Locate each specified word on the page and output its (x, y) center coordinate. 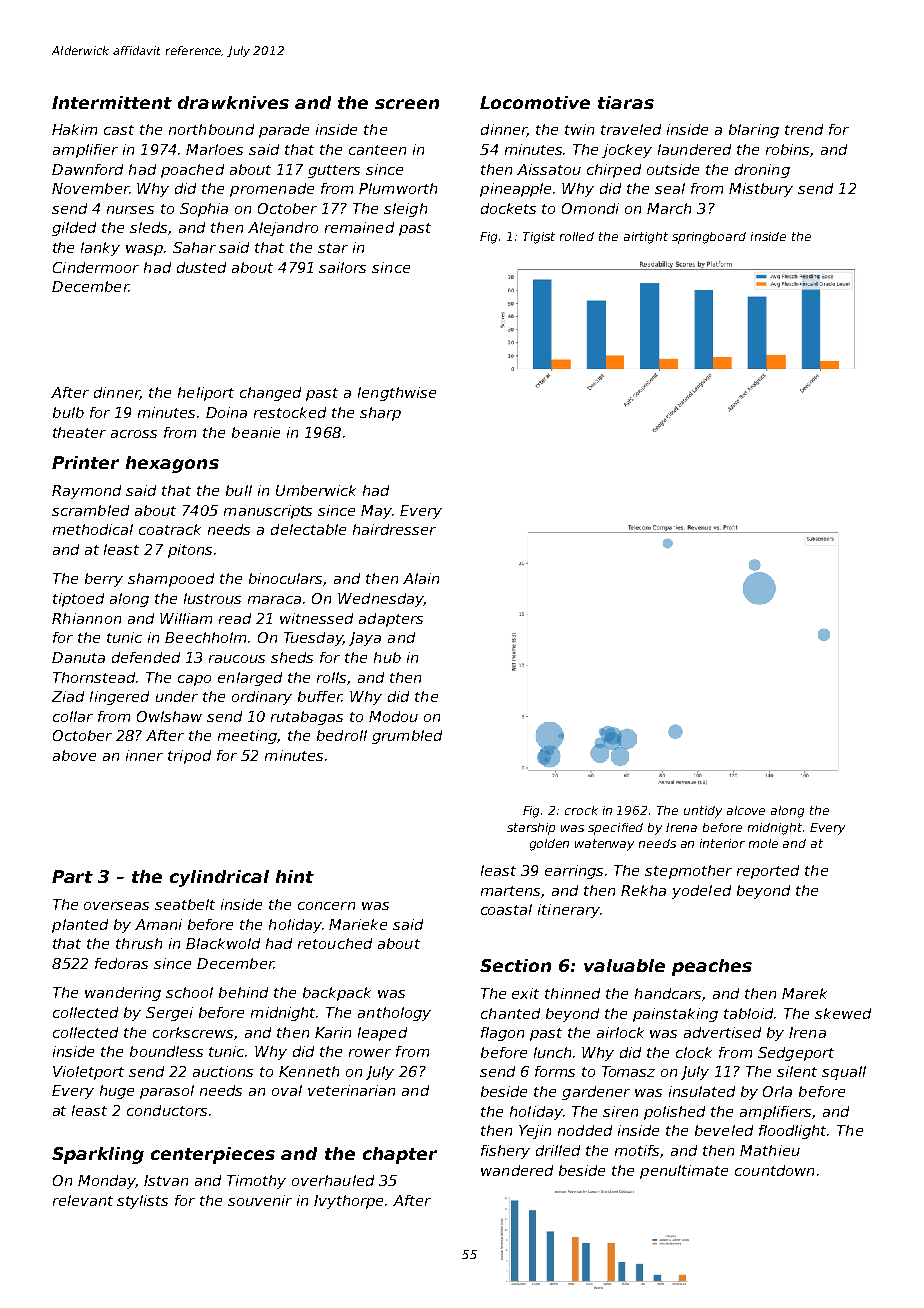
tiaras (626, 102)
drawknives (233, 102)
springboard (709, 238)
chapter (400, 1155)
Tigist (539, 238)
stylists (142, 1202)
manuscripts (268, 512)
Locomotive (535, 102)
